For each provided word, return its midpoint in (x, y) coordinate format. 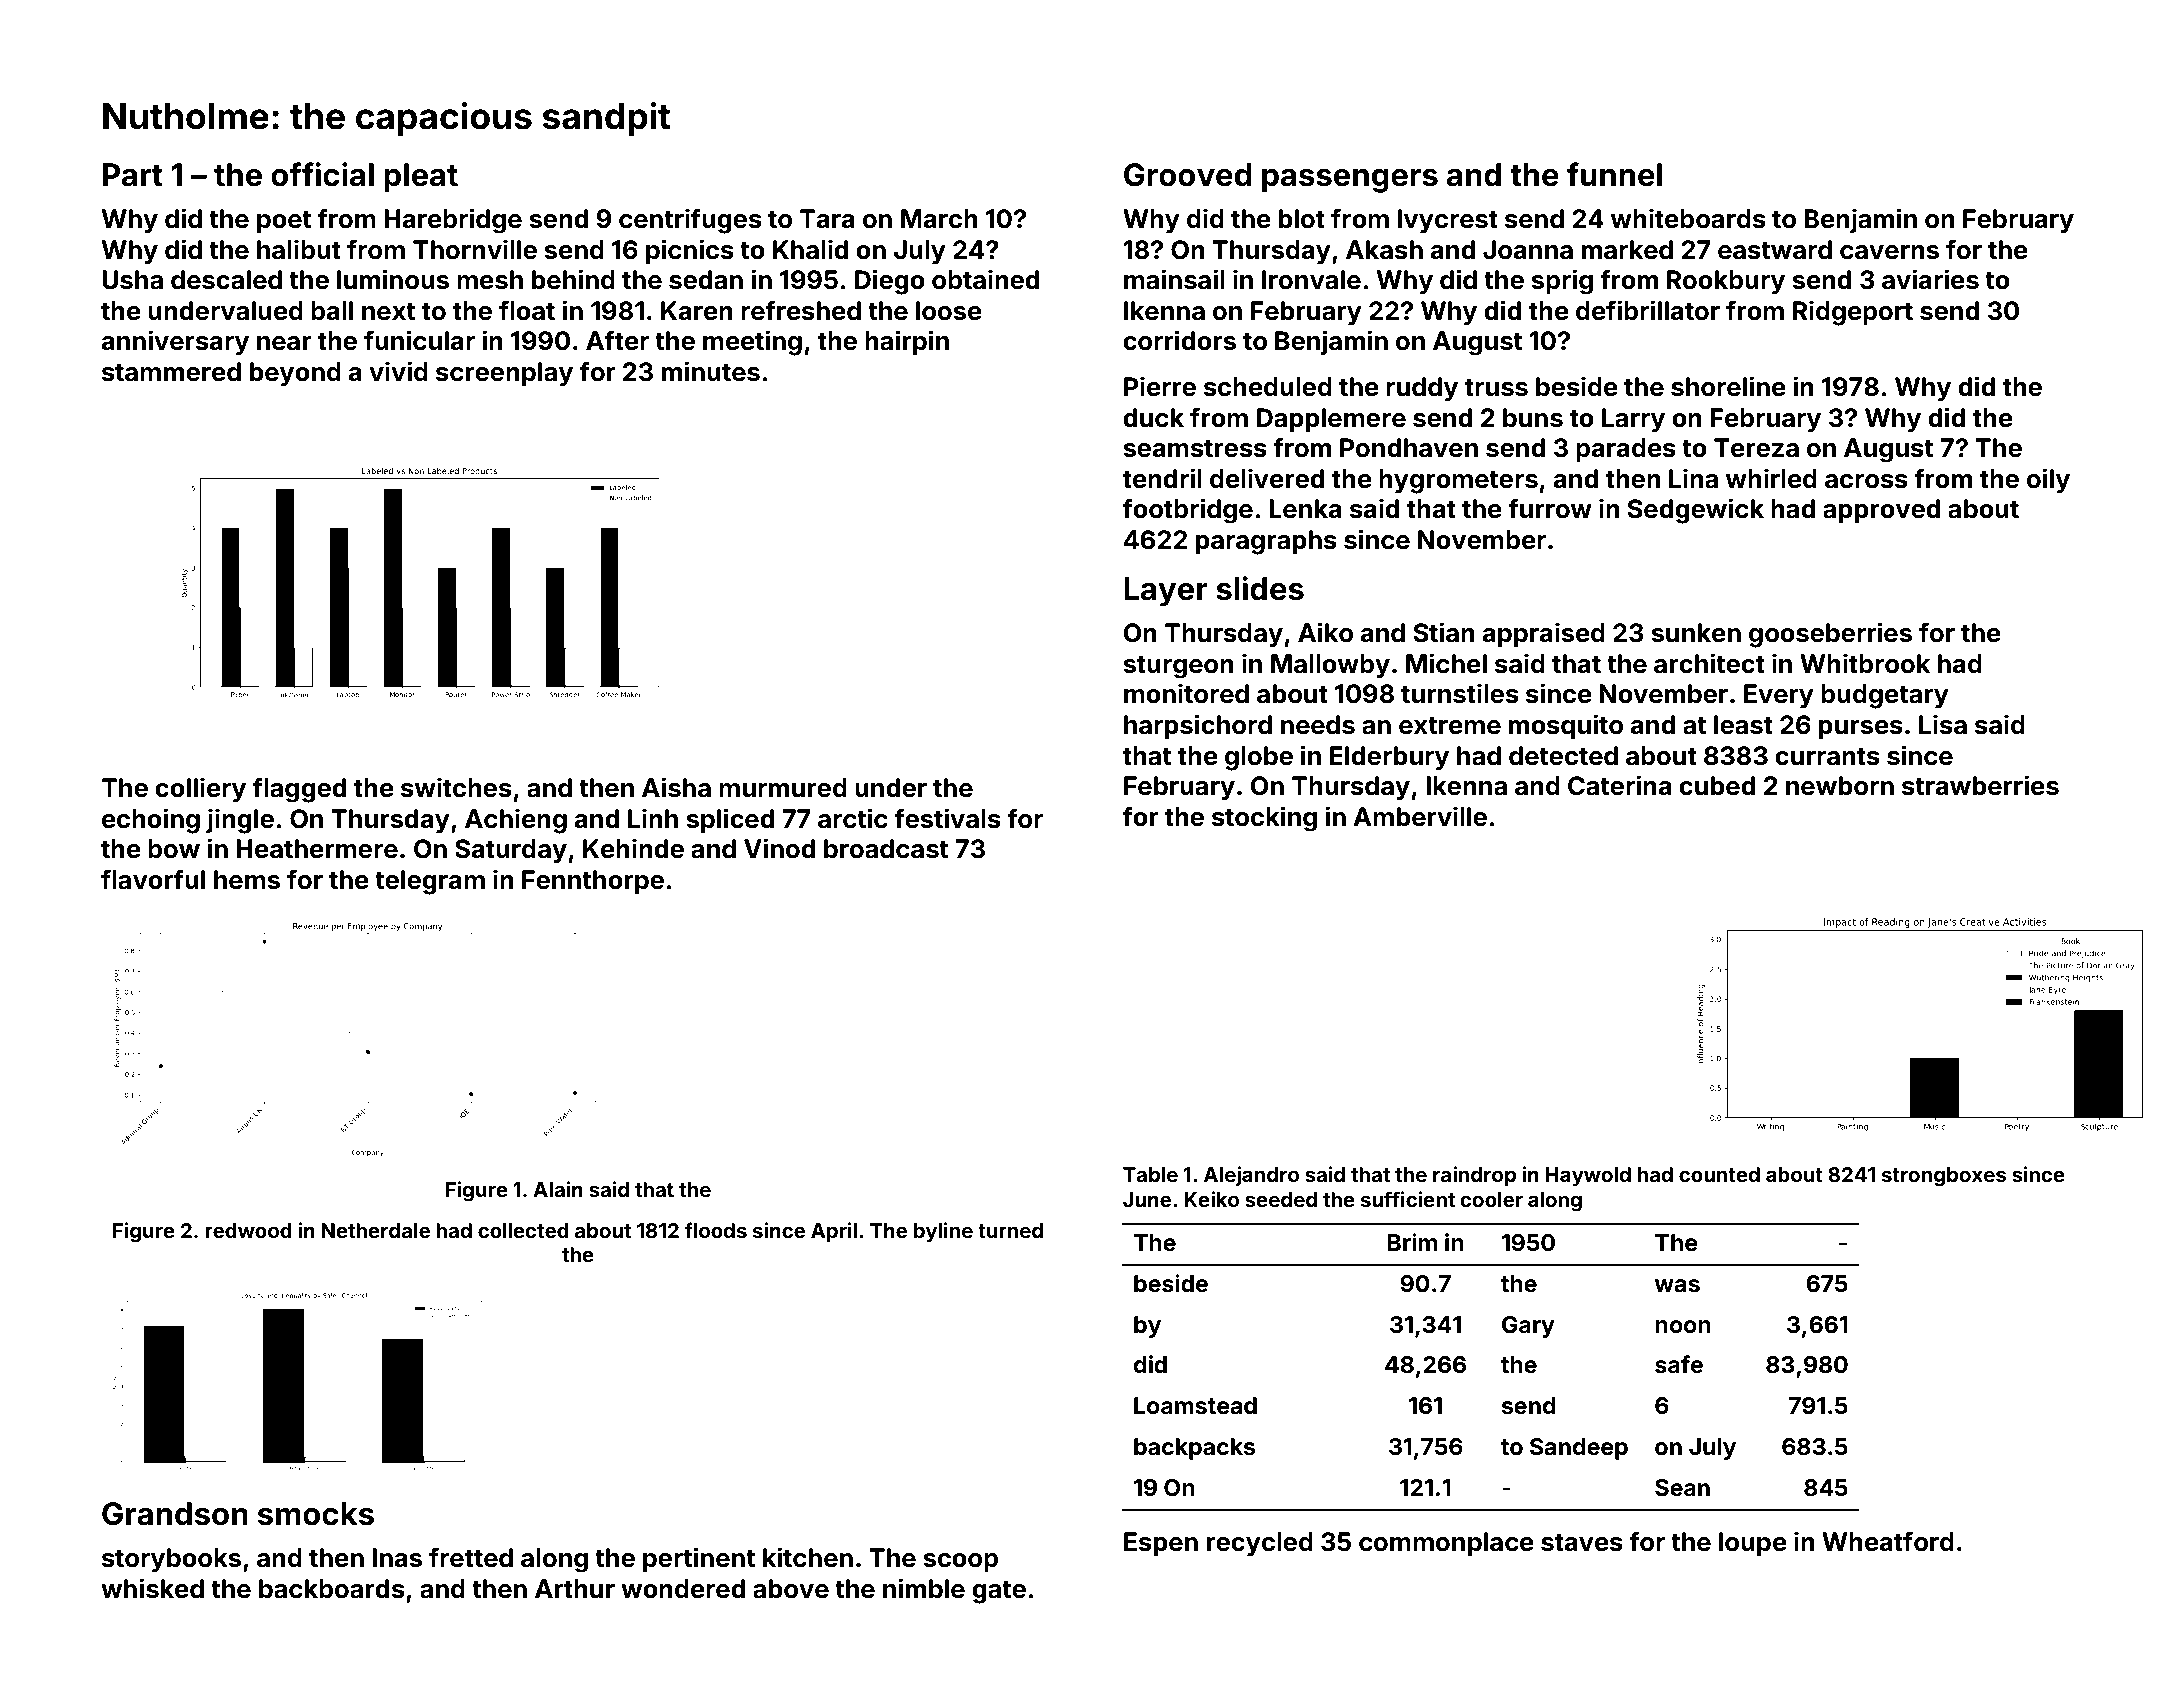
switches (456, 787)
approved (1881, 511)
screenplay (504, 374)
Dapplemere (1331, 420)
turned (1010, 1230)
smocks (316, 1514)
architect (1709, 663)
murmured (783, 788)
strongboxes (1944, 1177)
